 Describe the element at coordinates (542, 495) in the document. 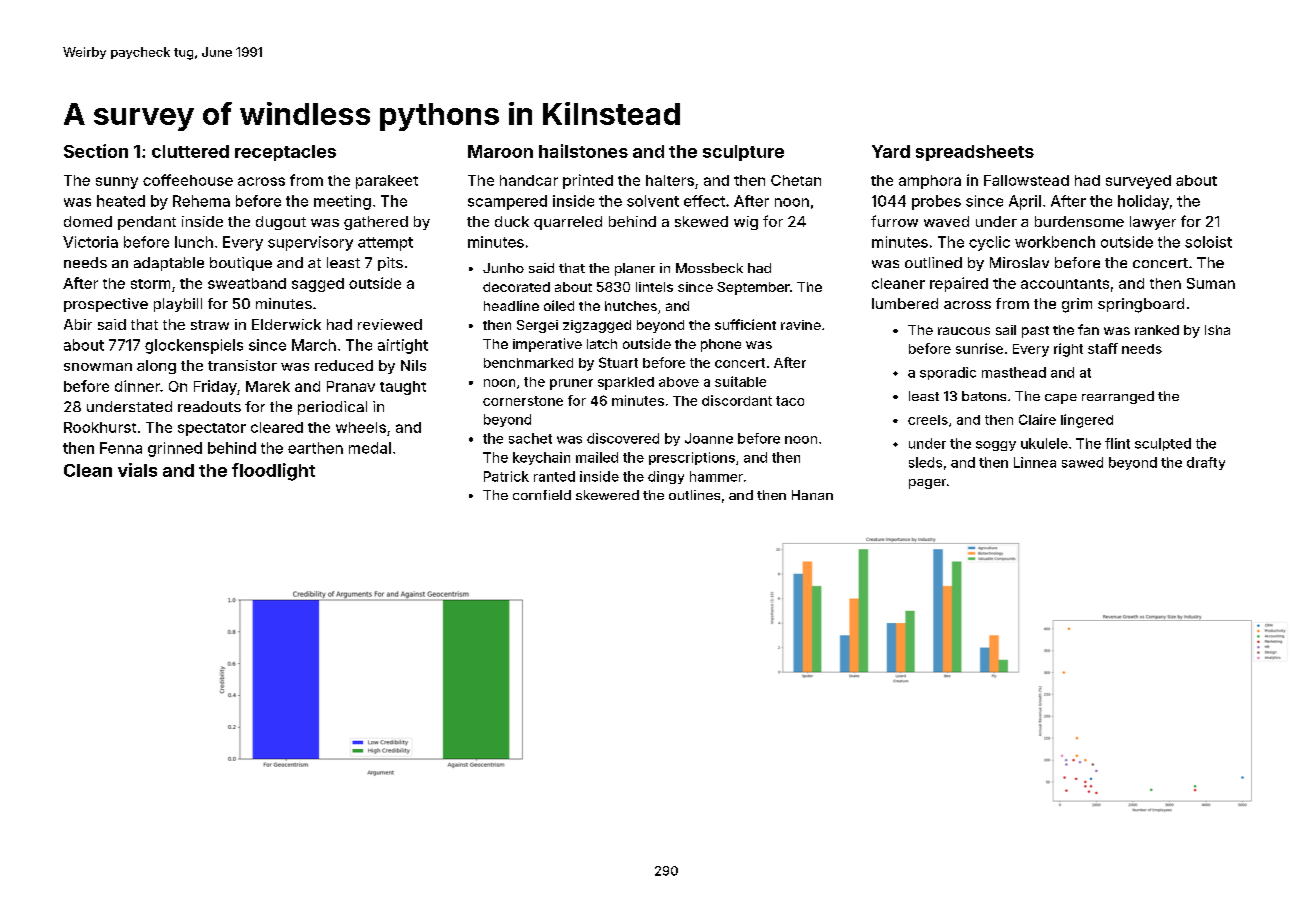

I see `cornfield` at that location.
